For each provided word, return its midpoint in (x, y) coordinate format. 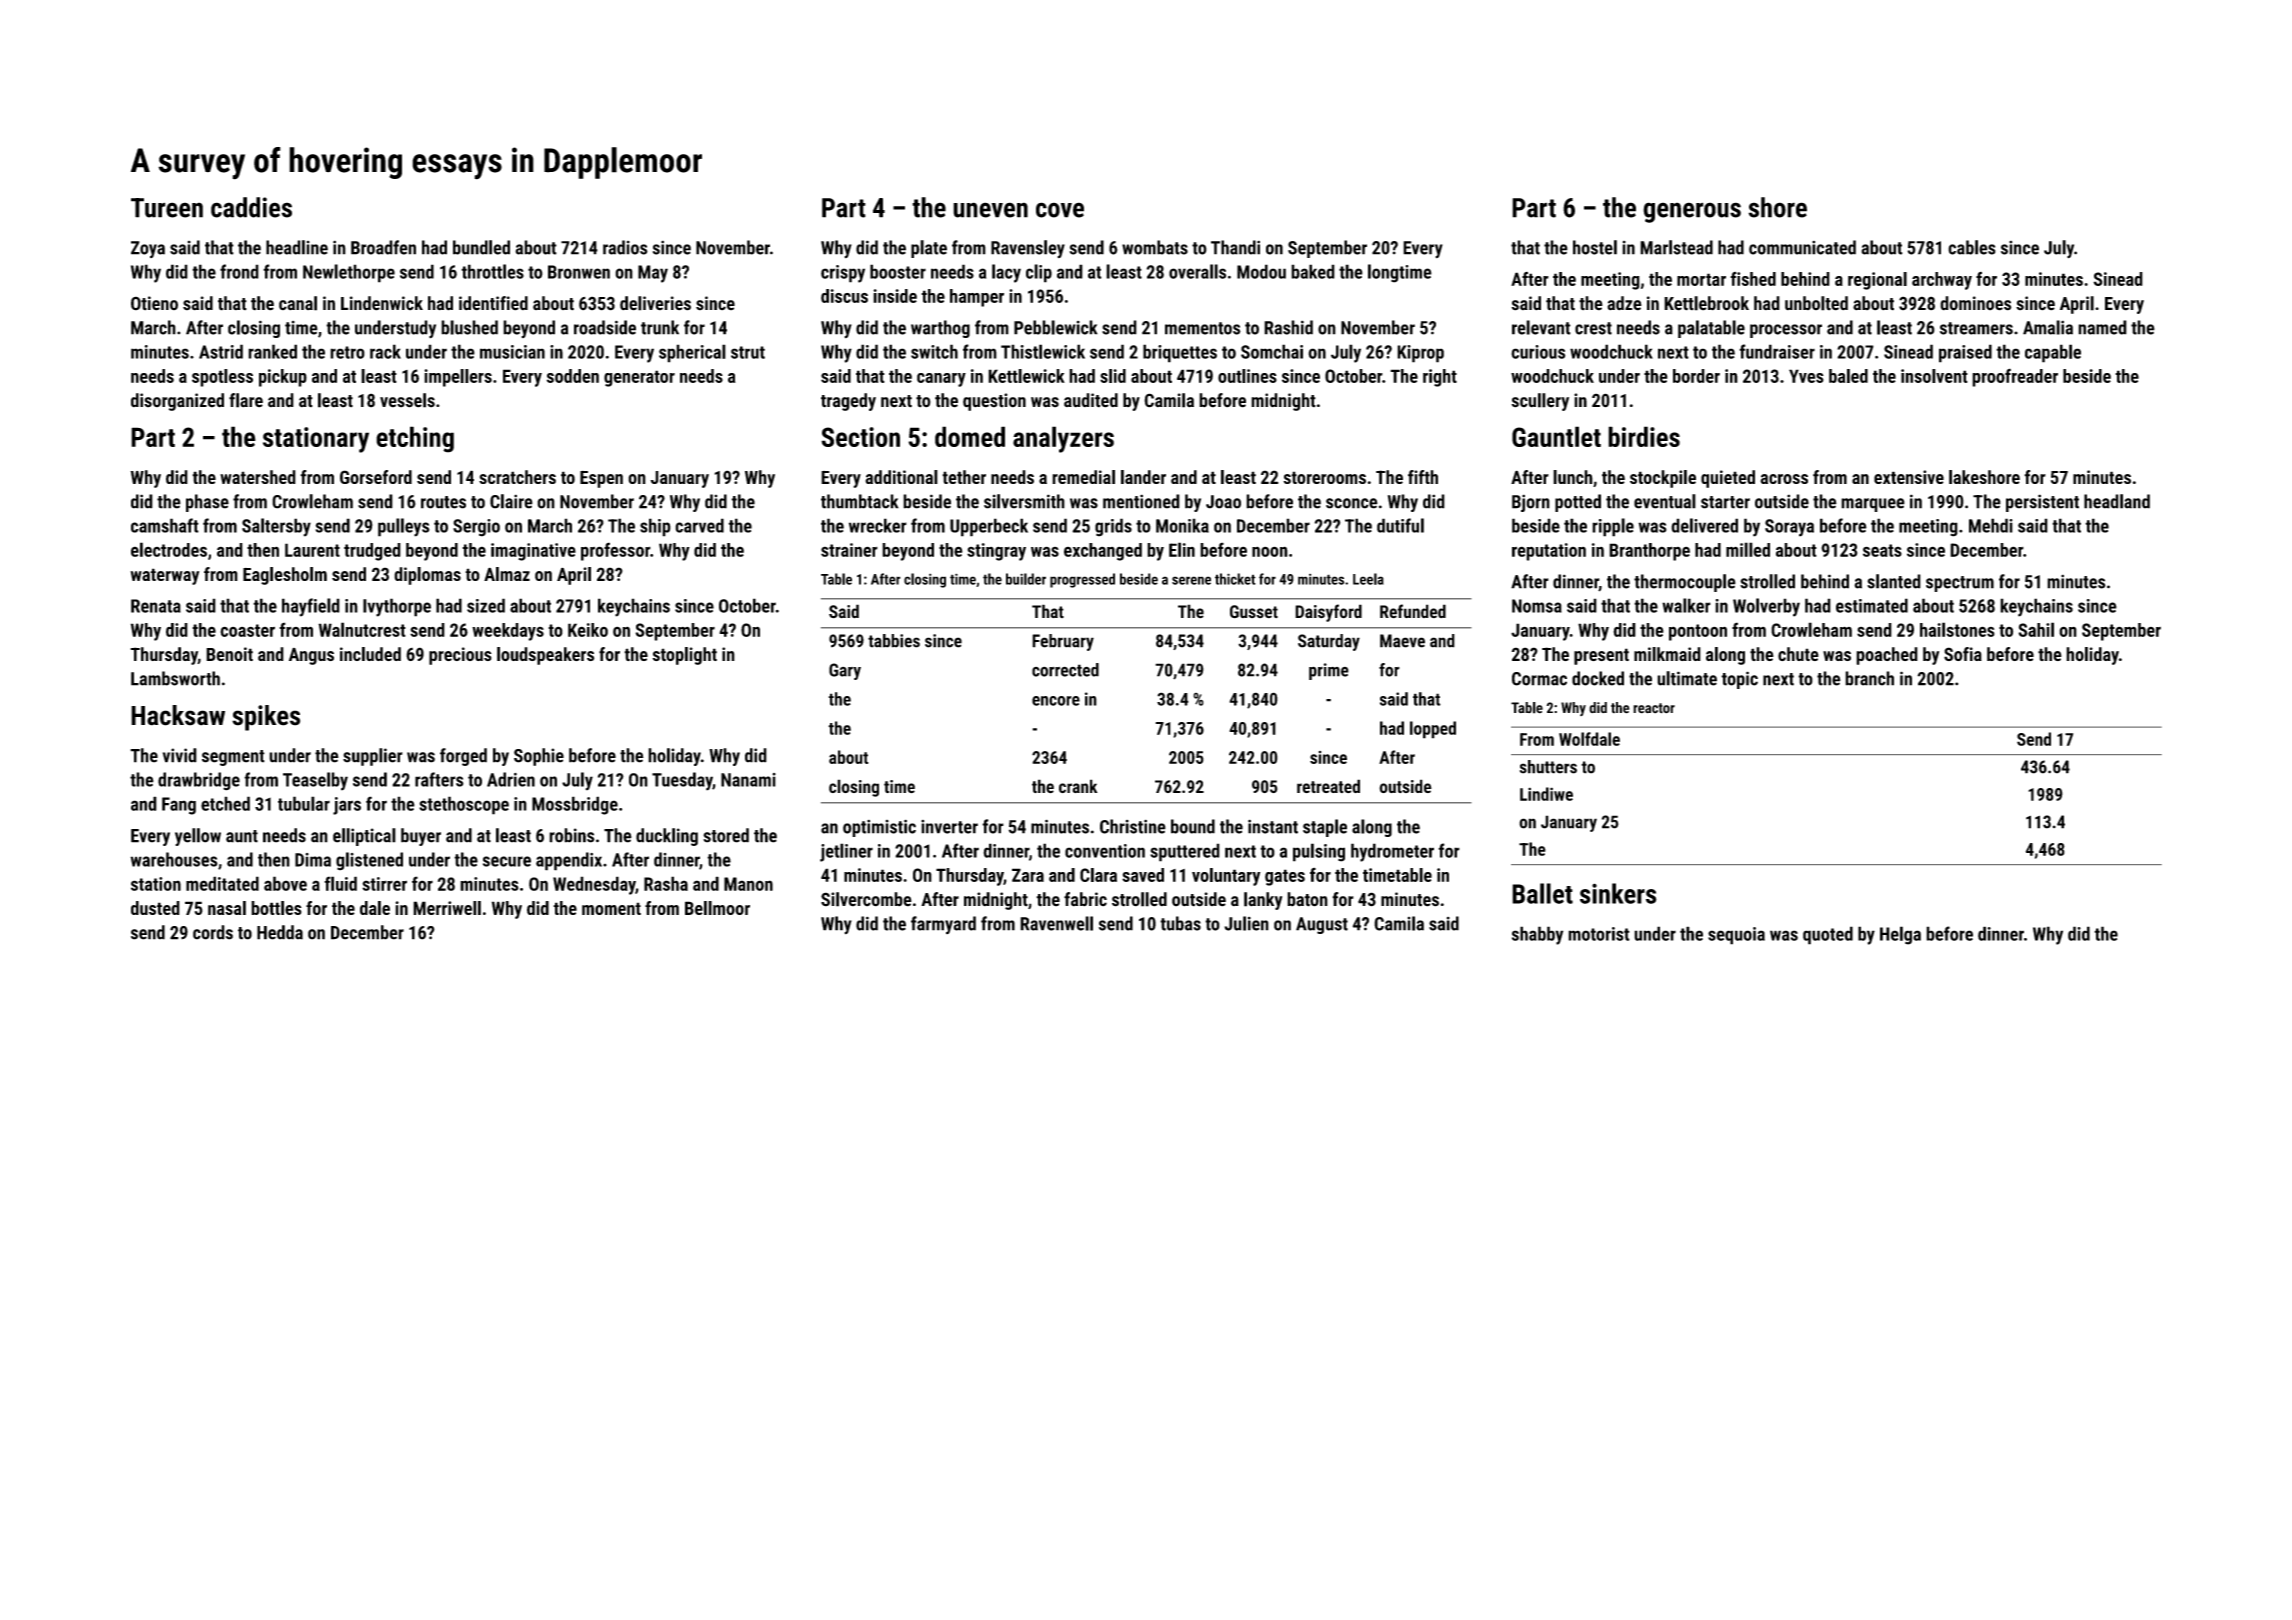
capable (2053, 353)
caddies (251, 207)
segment (233, 758)
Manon (748, 884)
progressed (1082, 580)
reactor (1654, 708)
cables (1972, 247)
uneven (990, 210)
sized (486, 605)
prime (1329, 671)
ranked (272, 351)
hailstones (1957, 629)
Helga (1900, 935)
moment (611, 908)
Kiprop (1420, 354)
